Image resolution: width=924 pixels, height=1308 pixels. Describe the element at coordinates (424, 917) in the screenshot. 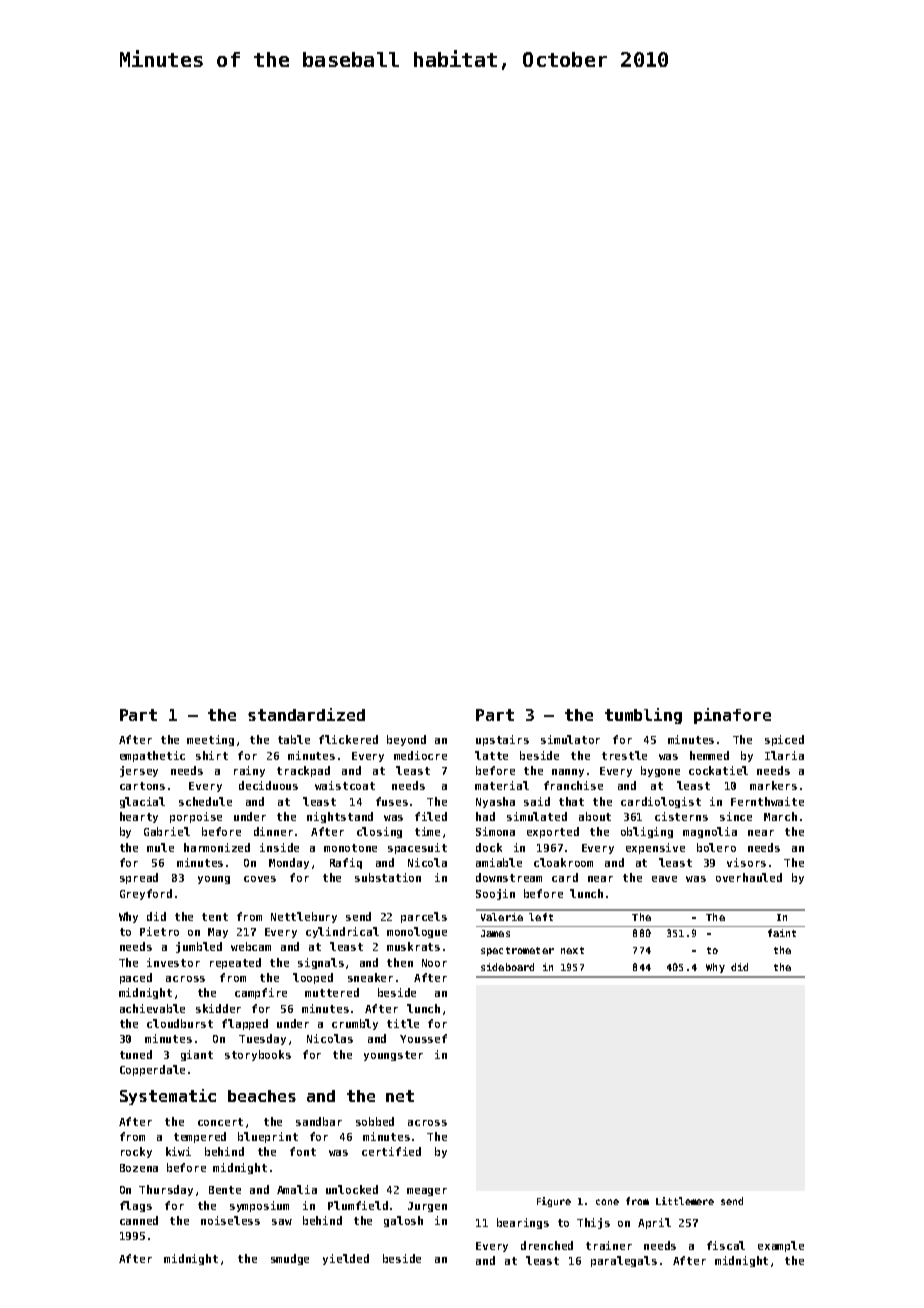

I see `parcels` at that location.
